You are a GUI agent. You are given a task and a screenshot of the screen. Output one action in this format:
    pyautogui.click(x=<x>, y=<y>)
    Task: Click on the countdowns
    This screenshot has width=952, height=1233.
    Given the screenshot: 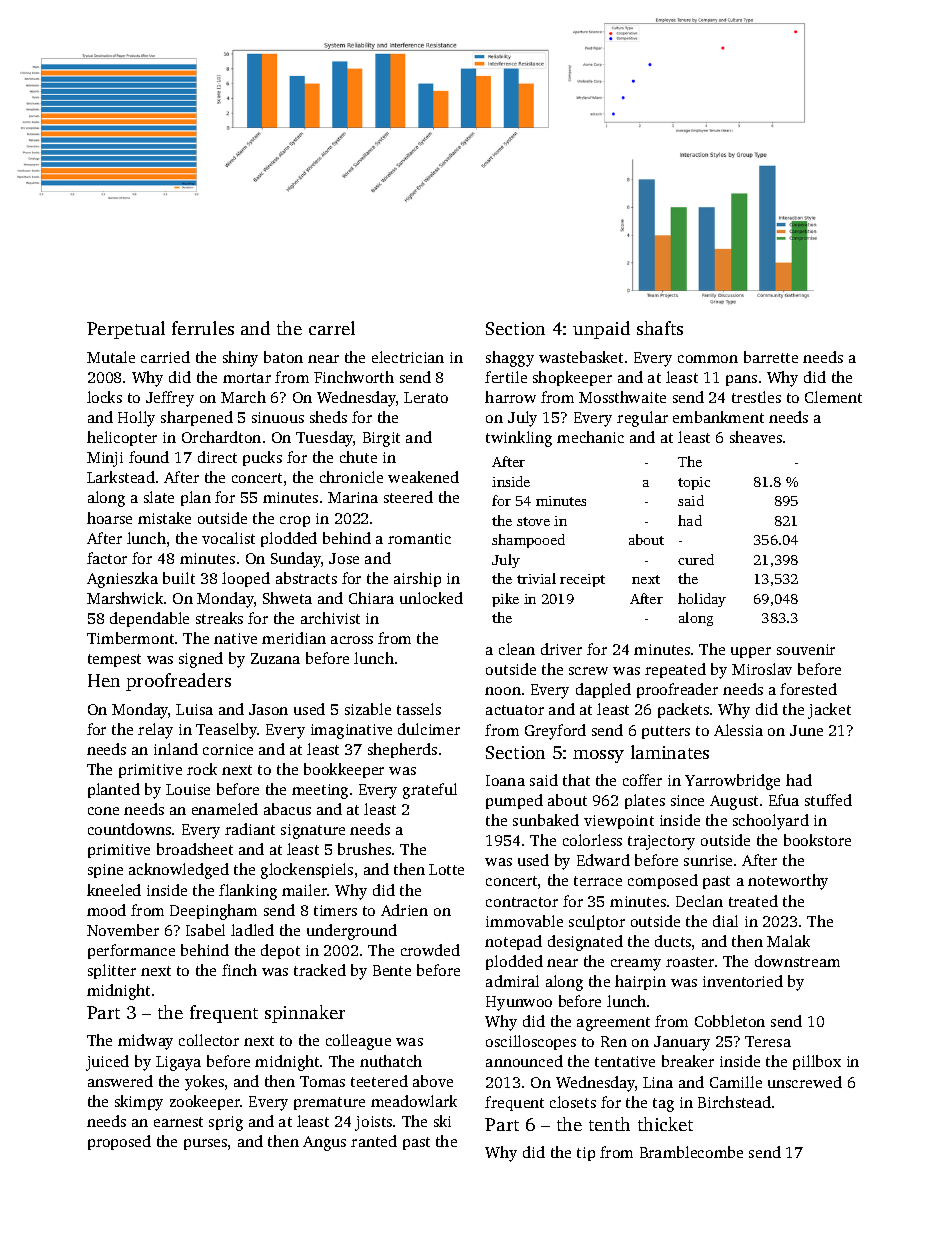 What is the action you would take?
    pyautogui.click(x=129, y=829)
